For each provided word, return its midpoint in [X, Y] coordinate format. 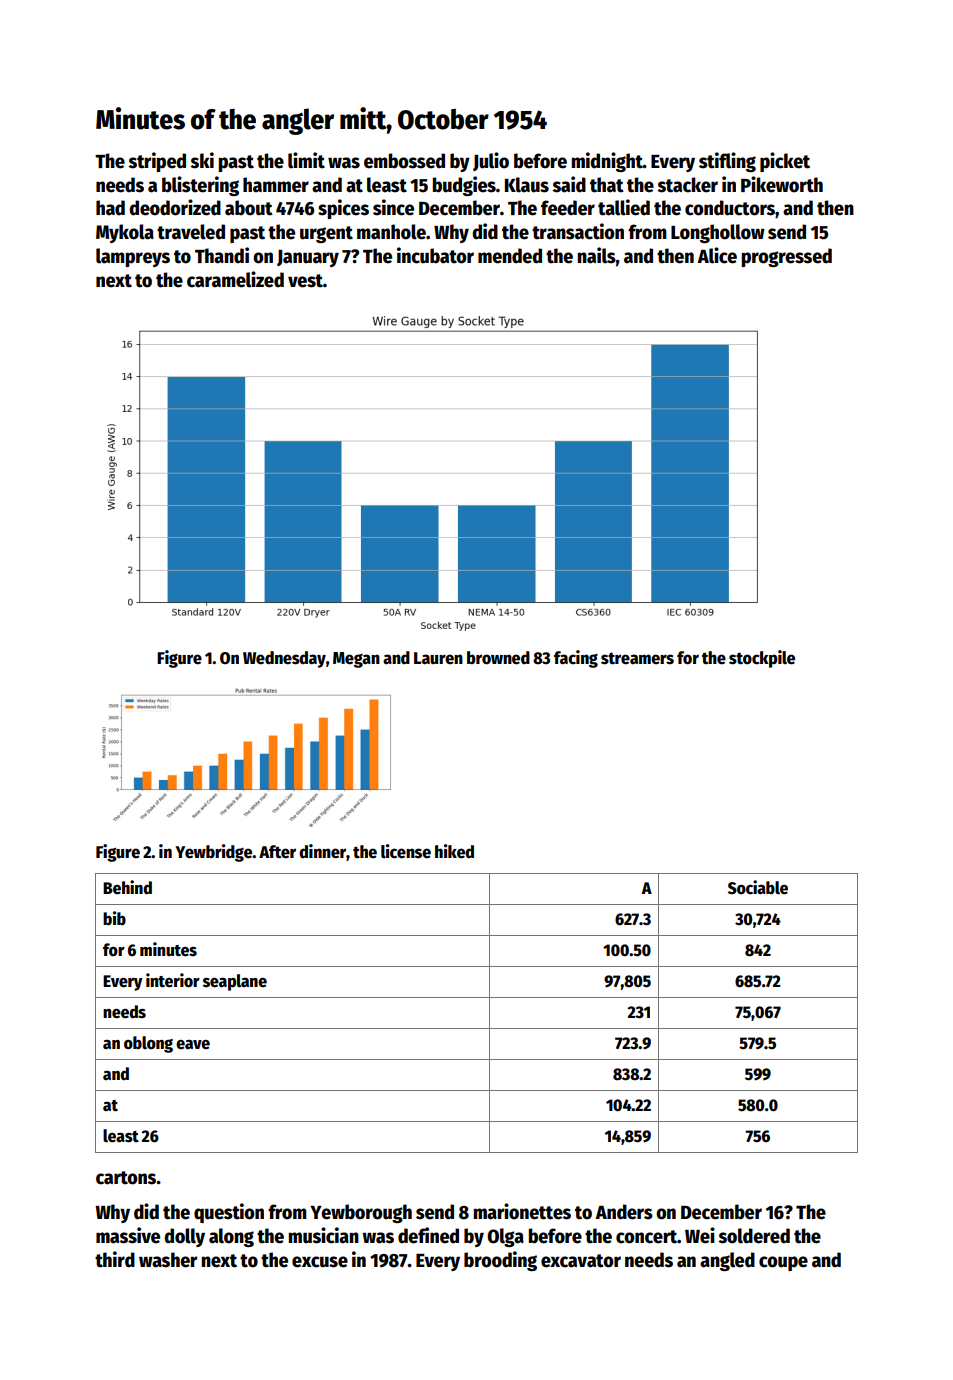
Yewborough [361, 1213]
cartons [126, 1178]
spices [343, 209]
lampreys [133, 257]
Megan [356, 660]
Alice [717, 255]
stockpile [762, 659]
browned [498, 658]
